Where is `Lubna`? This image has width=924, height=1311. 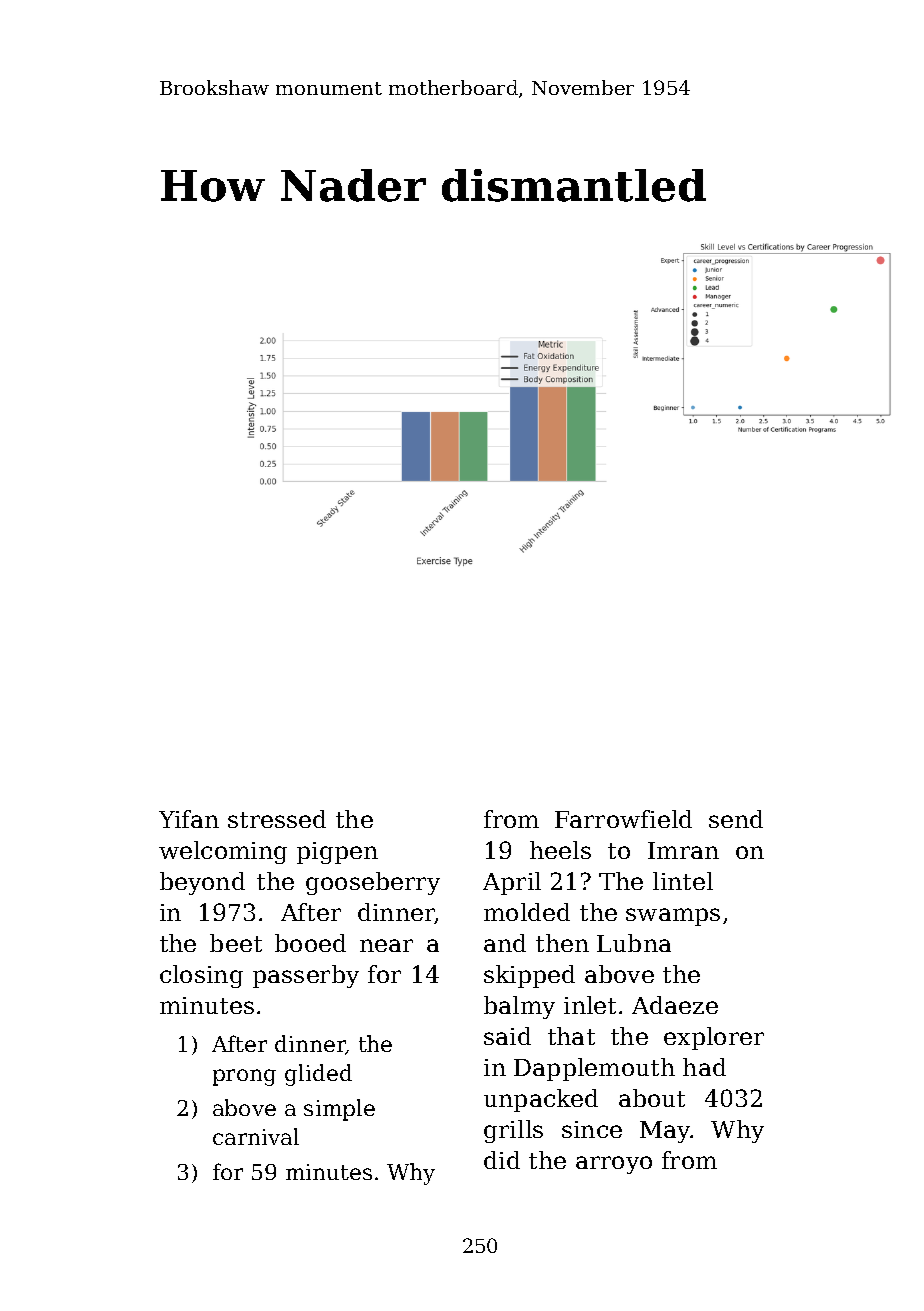
Lubna is located at coordinates (634, 943).
